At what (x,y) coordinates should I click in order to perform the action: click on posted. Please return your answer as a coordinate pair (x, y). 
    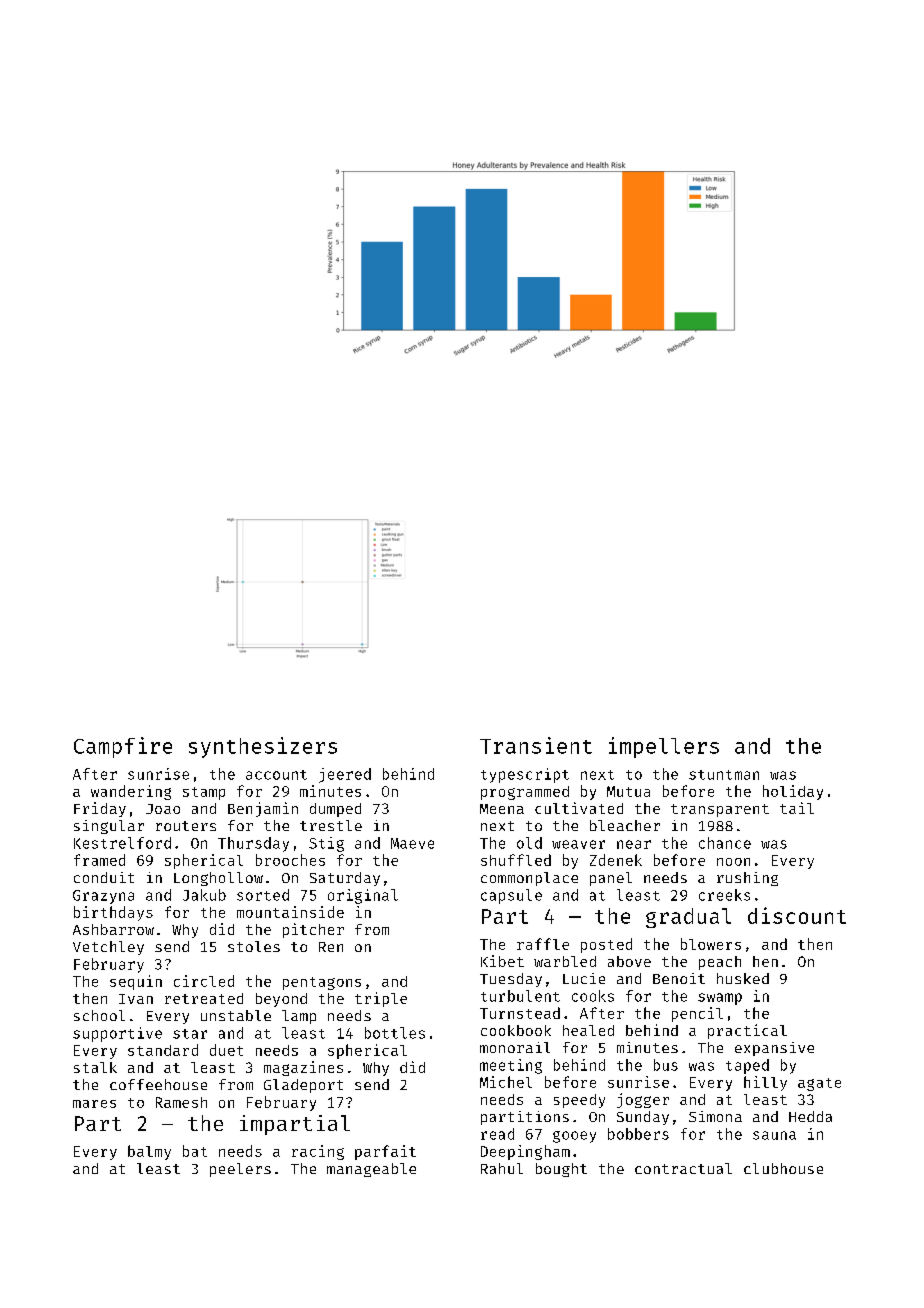
    Looking at the image, I should click on (606, 945).
